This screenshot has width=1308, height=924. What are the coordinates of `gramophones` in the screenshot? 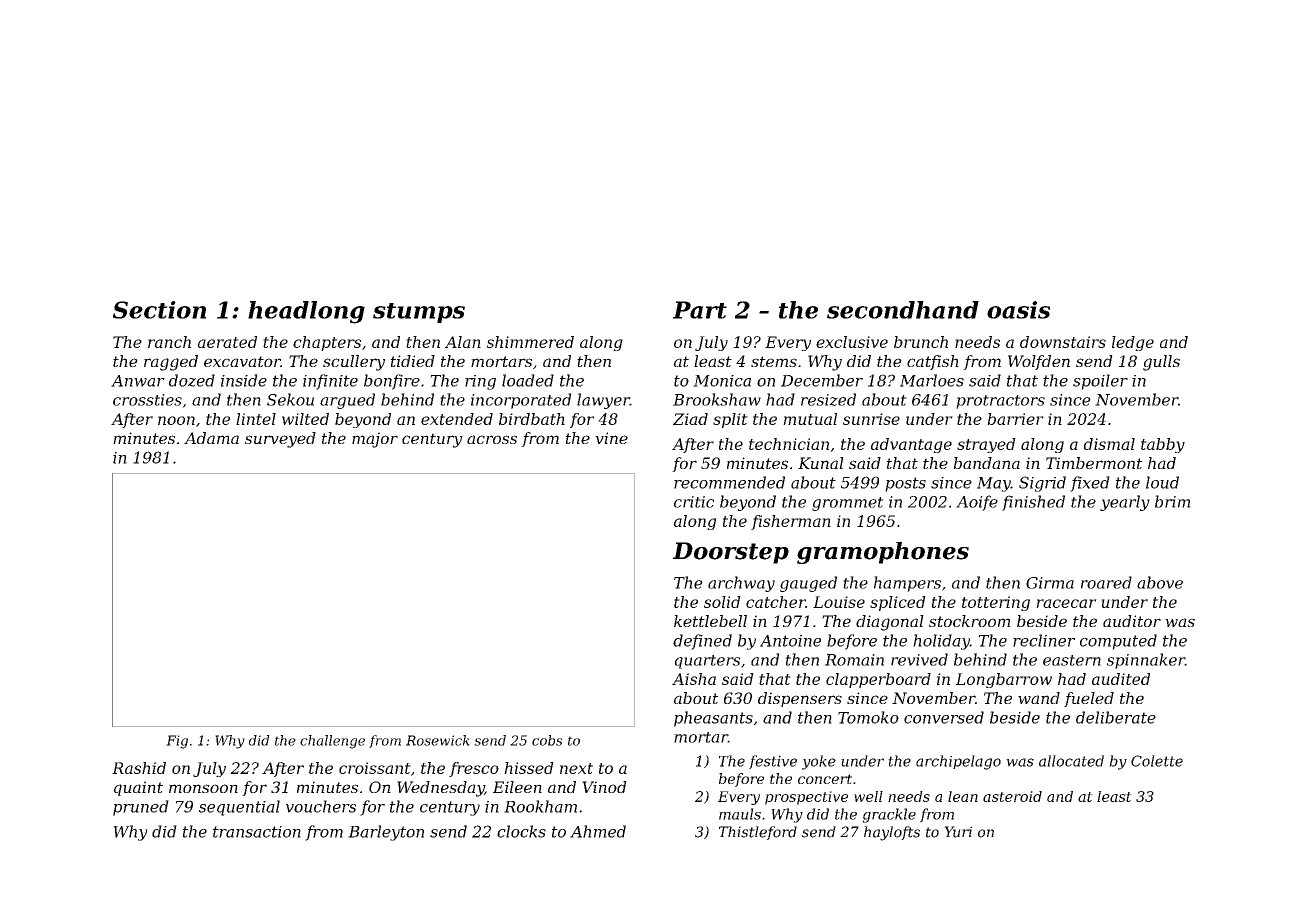 It's located at (883, 553).
